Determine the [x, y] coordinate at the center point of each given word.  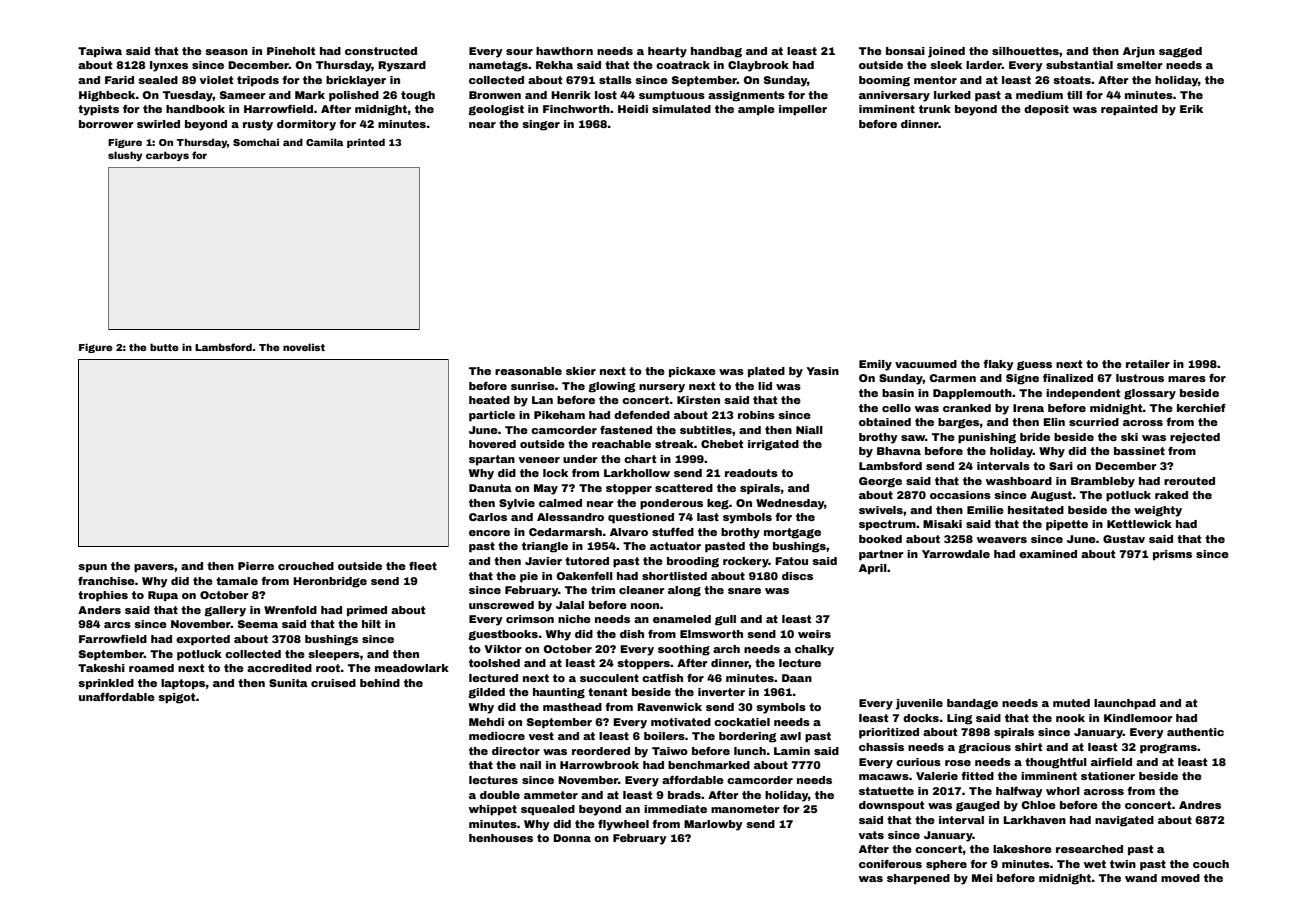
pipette [1067, 525]
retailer [1148, 364]
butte [164, 347]
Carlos [488, 517]
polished [354, 96]
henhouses [501, 838]
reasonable [528, 371]
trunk [935, 109]
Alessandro [570, 517]
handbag [716, 52]
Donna [572, 838]
